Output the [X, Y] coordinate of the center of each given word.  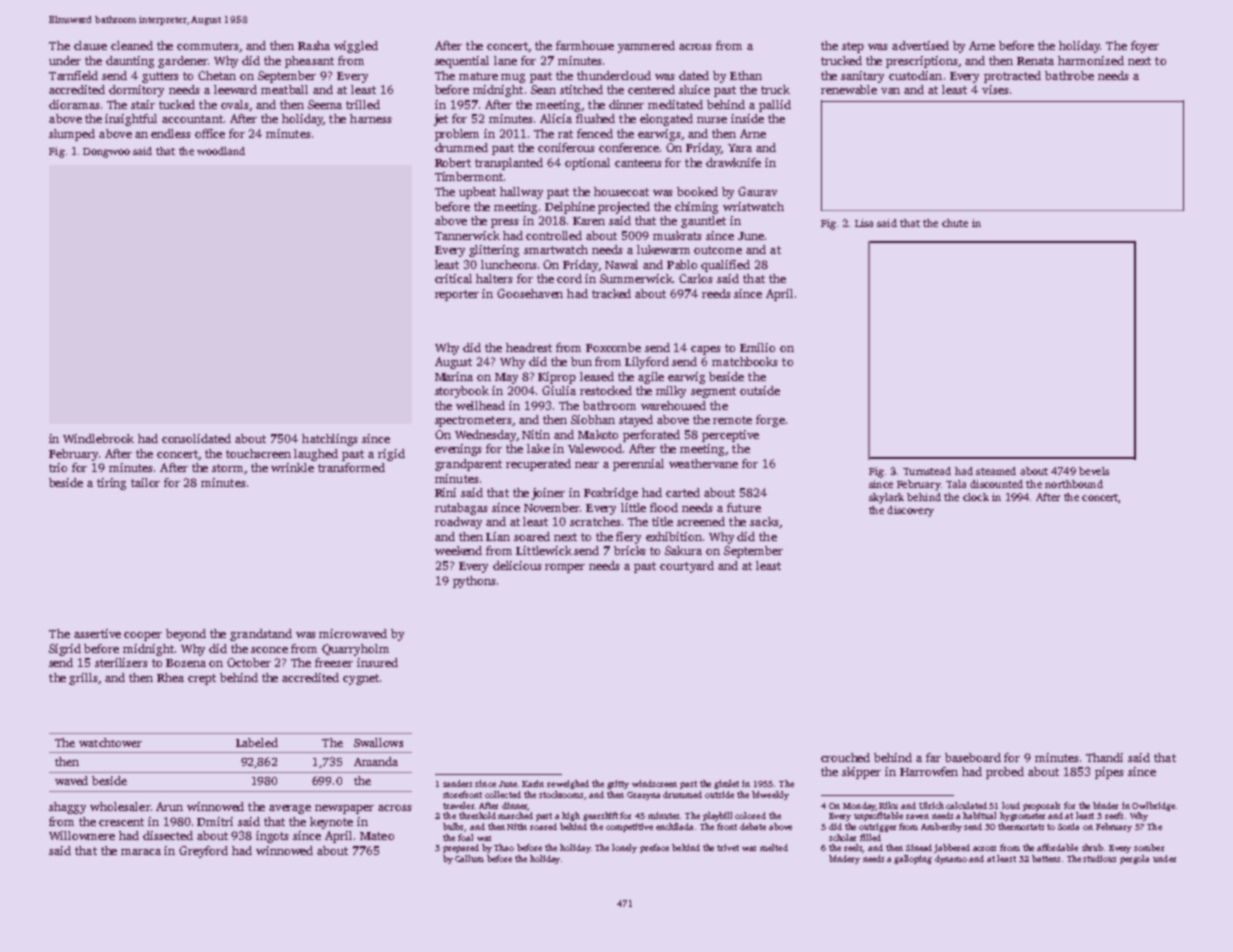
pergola [1134, 859]
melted [774, 847]
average [290, 809]
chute [955, 223]
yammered [646, 47]
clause [90, 45]
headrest [529, 347]
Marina [454, 376]
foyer [1145, 47]
